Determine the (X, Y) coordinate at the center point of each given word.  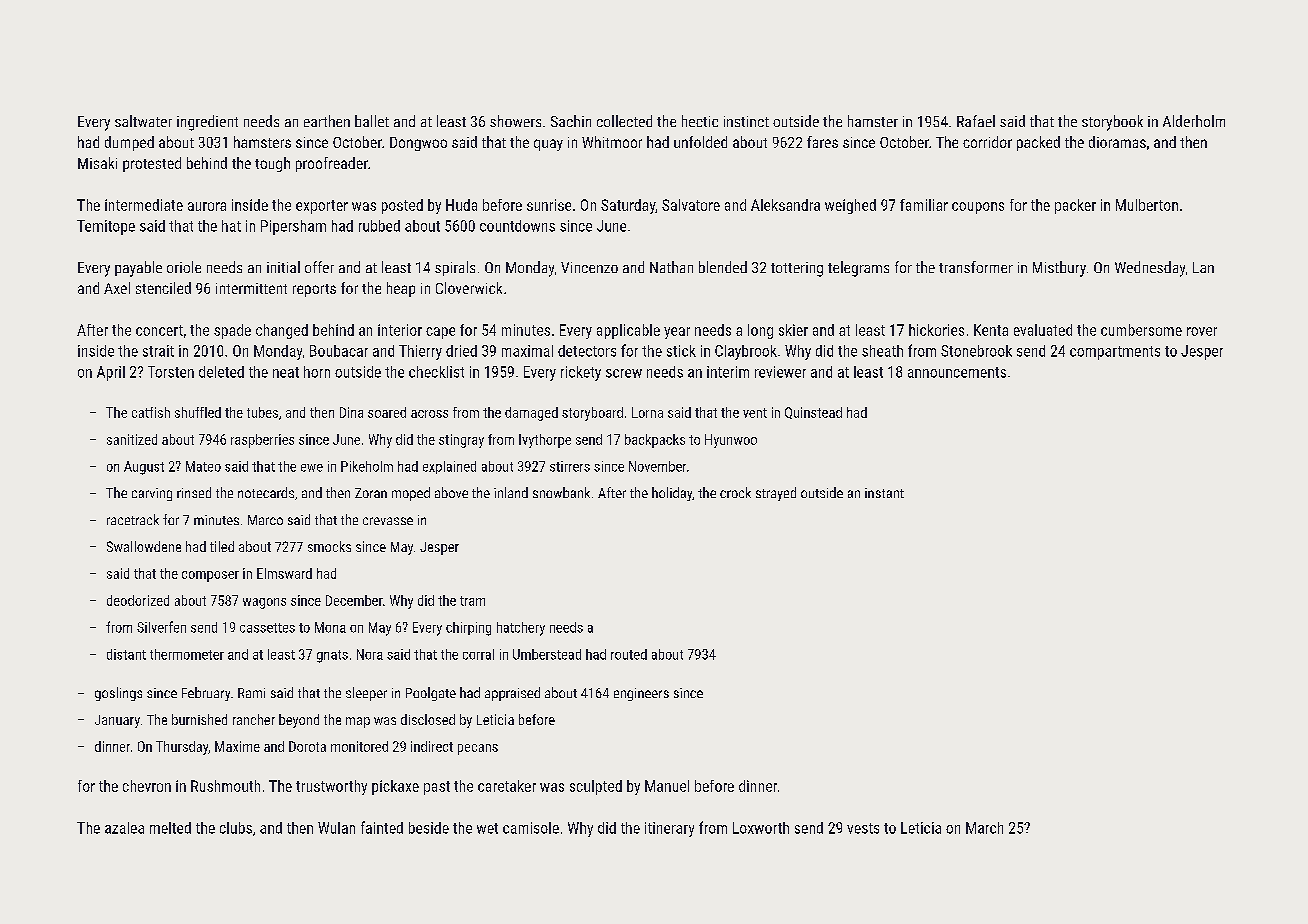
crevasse (388, 521)
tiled (222, 546)
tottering (797, 269)
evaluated (1043, 330)
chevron (147, 786)
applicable (628, 331)
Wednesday (1150, 269)
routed (629, 654)
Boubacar (339, 351)
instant (884, 493)
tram (472, 601)
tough (272, 164)
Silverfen (161, 627)
